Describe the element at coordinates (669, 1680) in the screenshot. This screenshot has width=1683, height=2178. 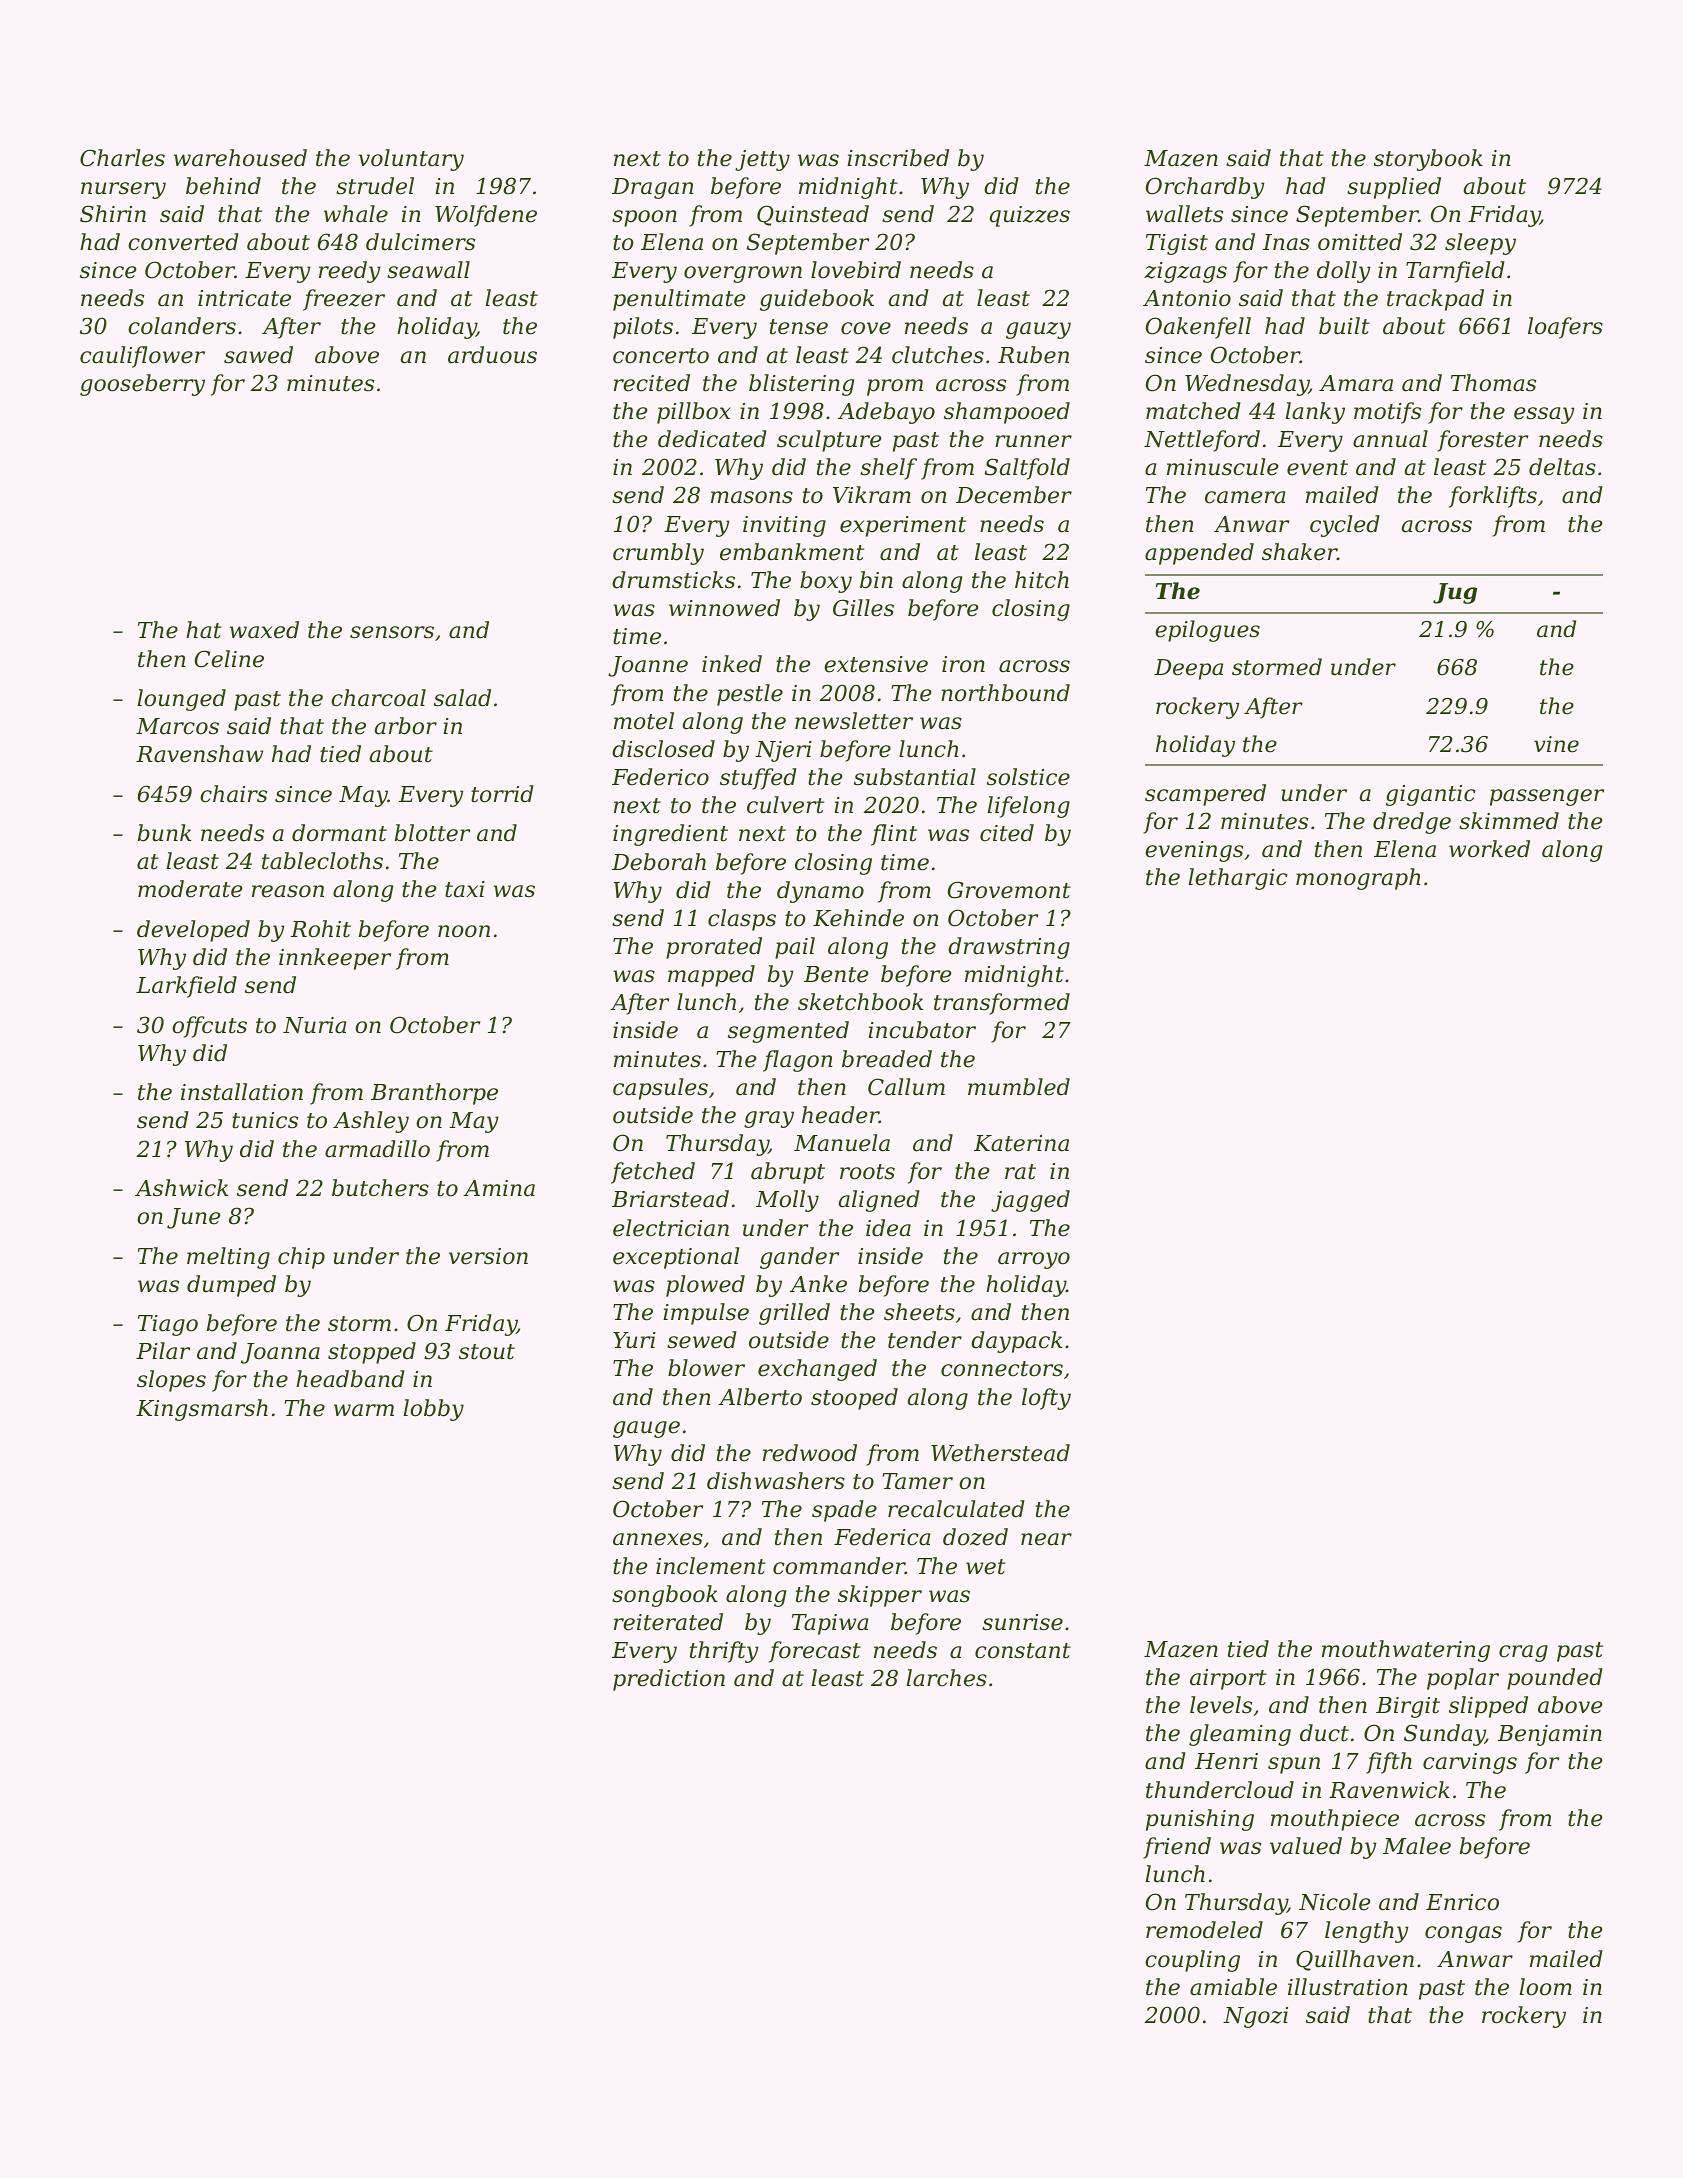
I see `prediction` at that location.
